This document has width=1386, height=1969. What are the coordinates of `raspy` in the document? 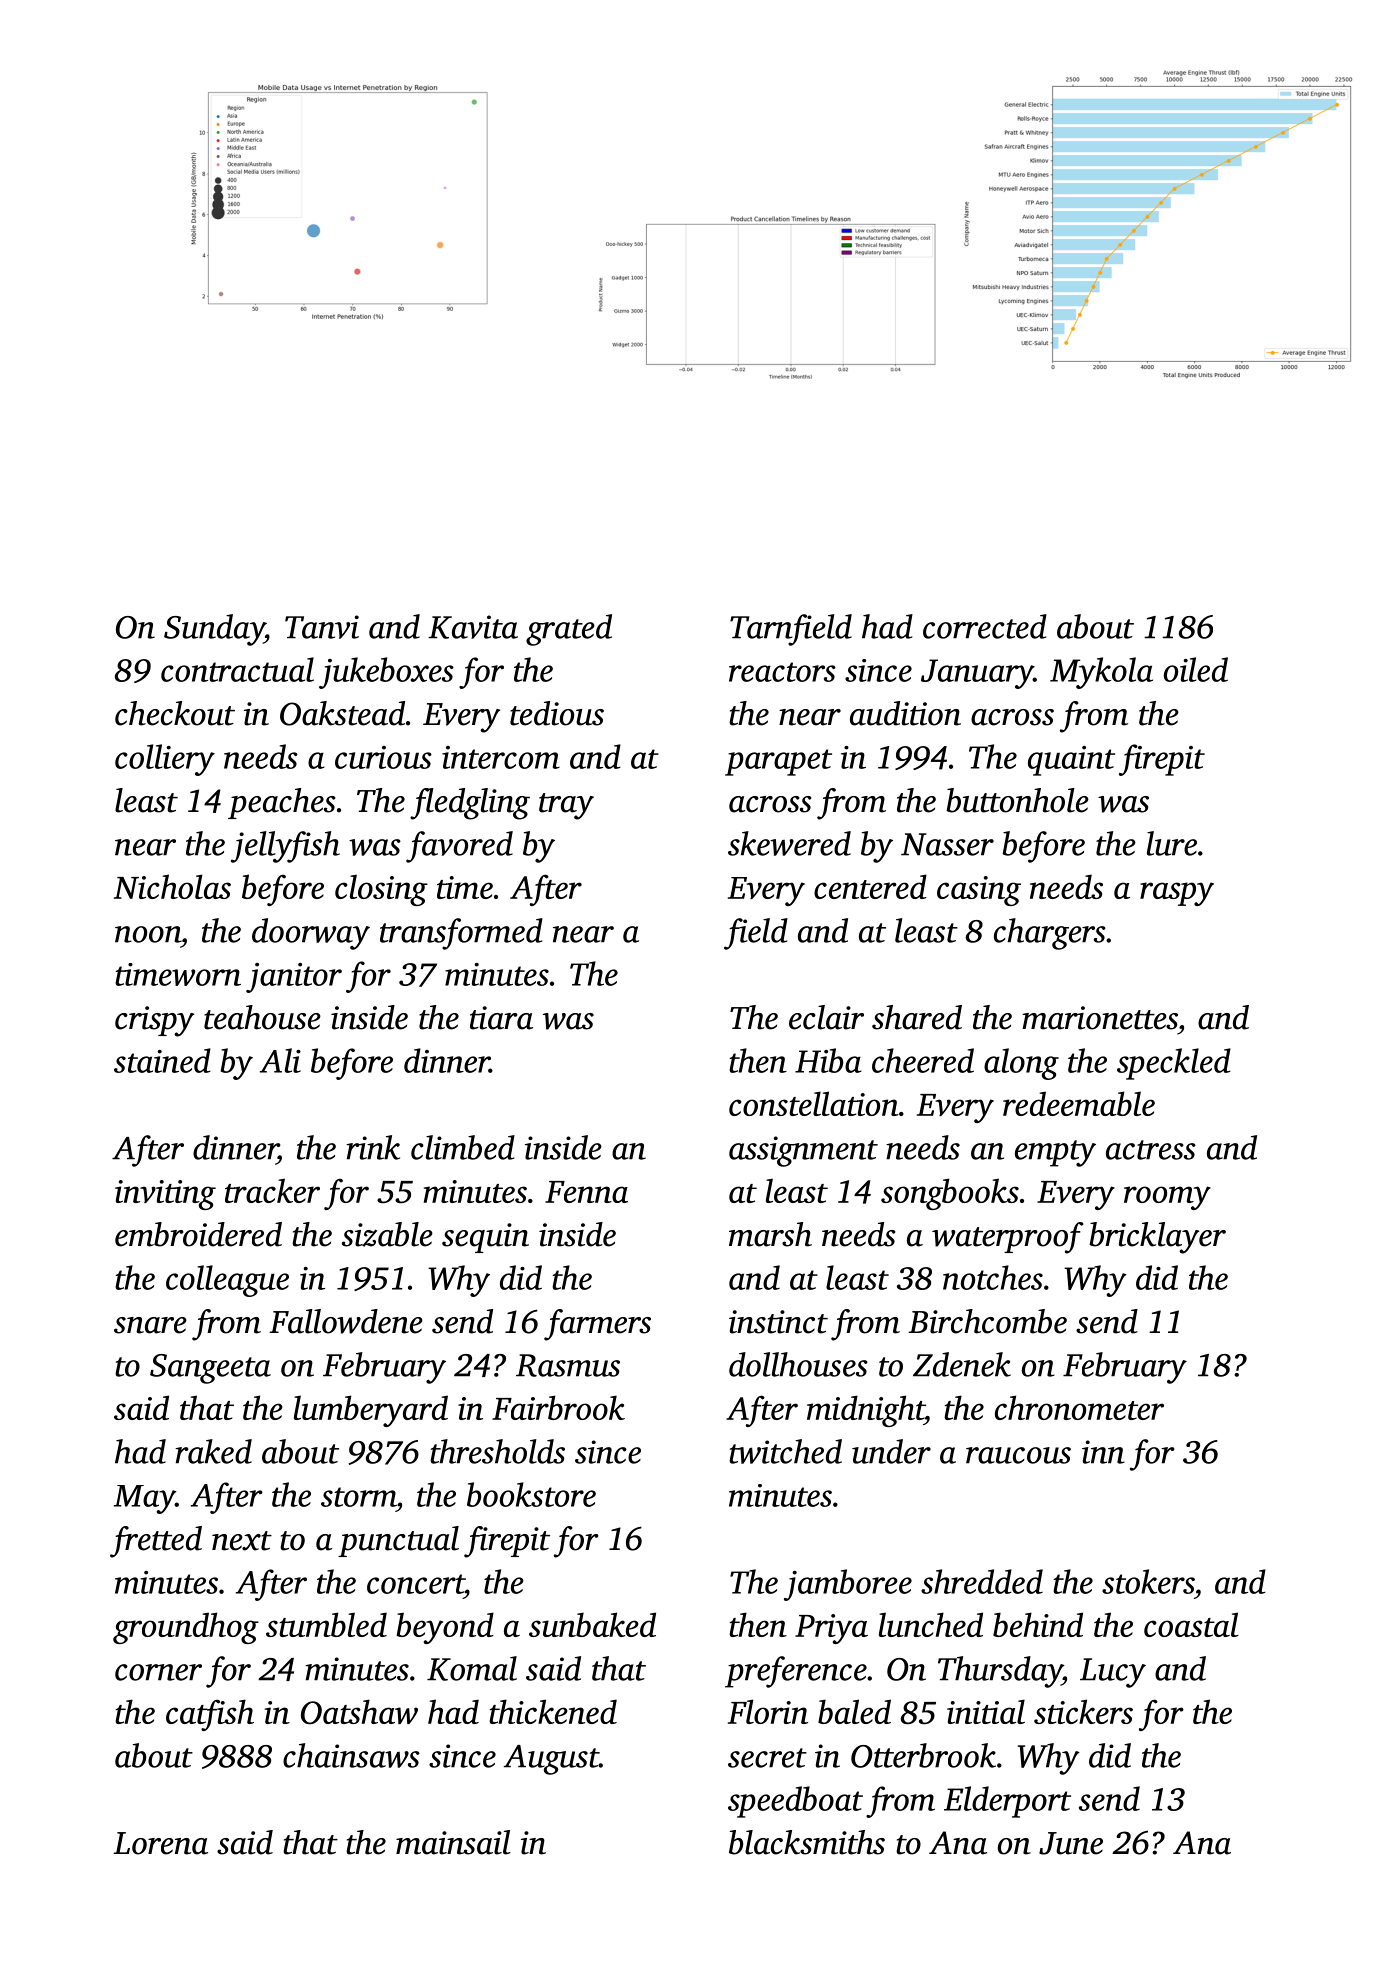 It's located at (1177, 894).
